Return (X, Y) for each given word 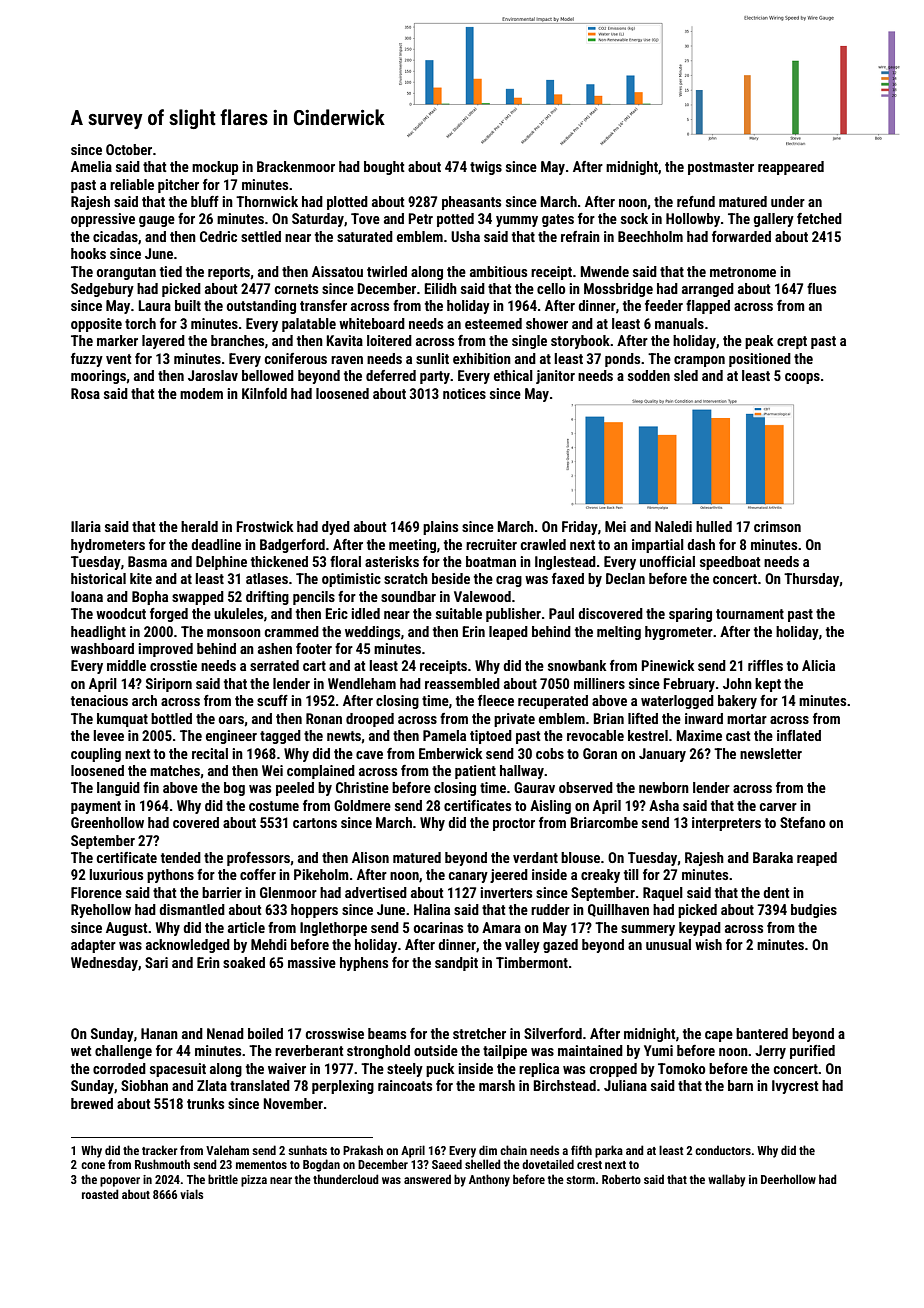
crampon (699, 361)
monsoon (234, 633)
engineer (231, 737)
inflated (799, 735)
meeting (412, 546)
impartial (658, 546)
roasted (100, 1194)
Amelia (91, 166)
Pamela (444, 735)
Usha (465, 236)
